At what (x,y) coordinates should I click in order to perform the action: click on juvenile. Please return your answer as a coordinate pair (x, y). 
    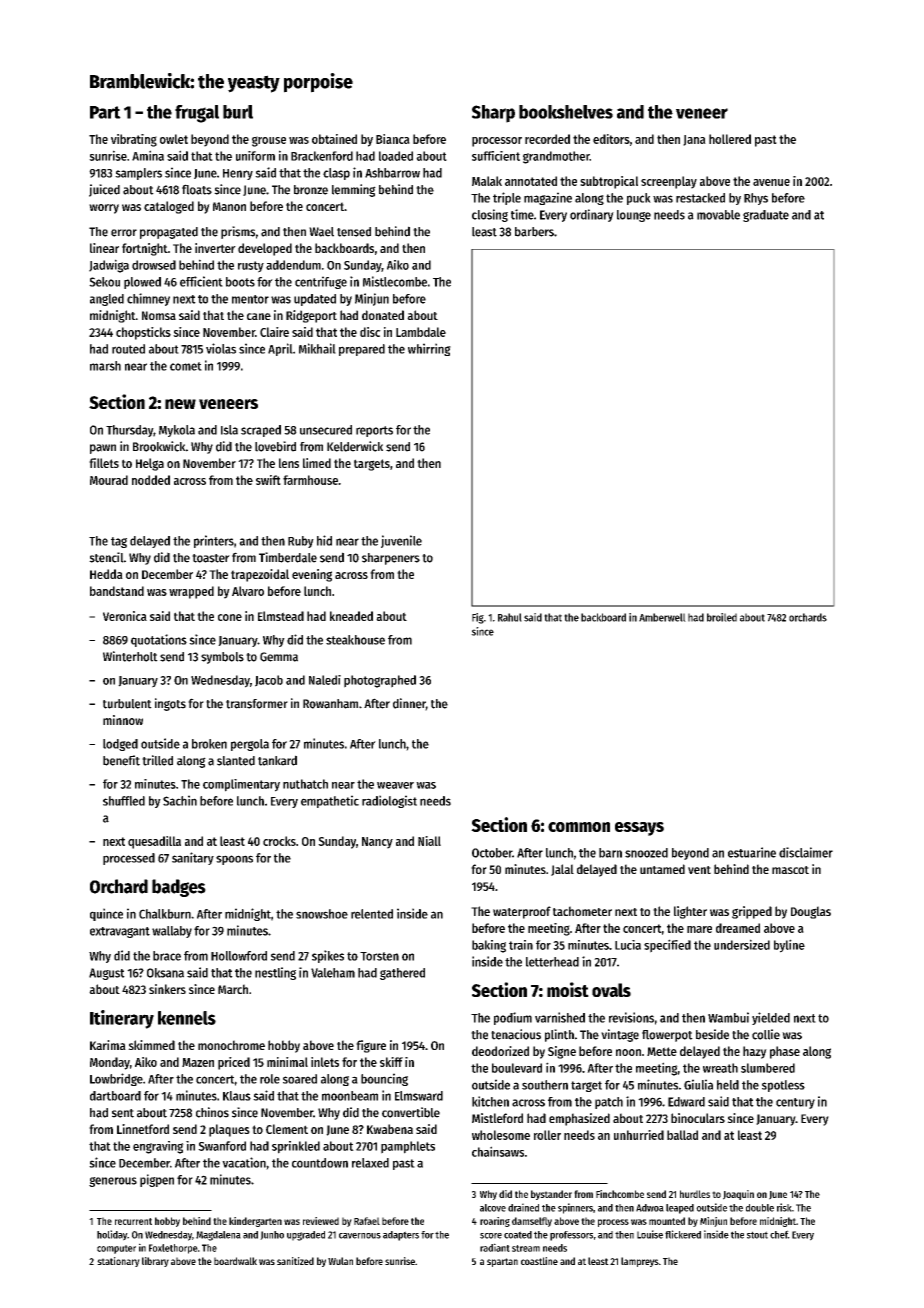
    Looking at the image, I should click on (401, 541).
